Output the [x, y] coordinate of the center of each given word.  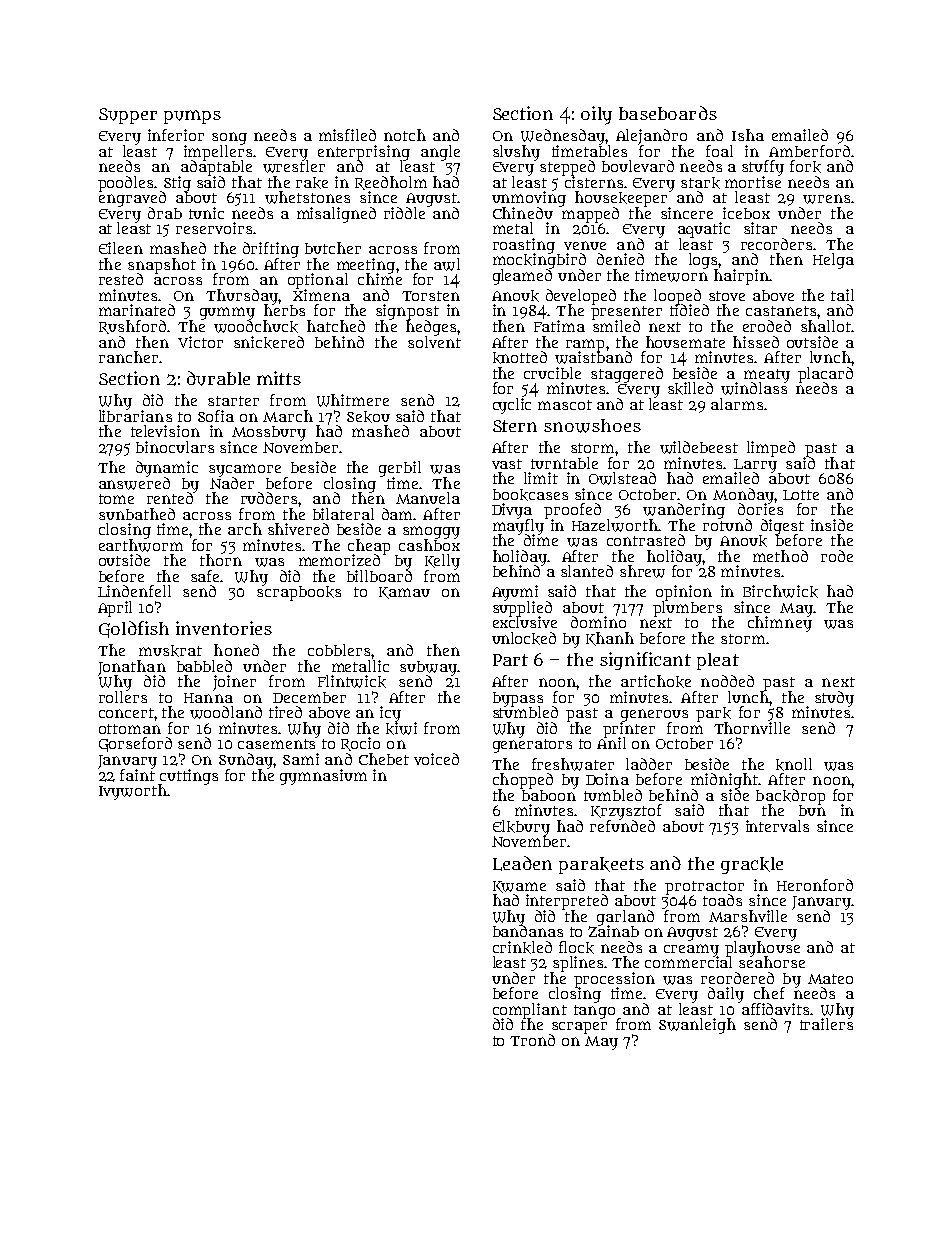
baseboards [668, 113]
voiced [436, 759]
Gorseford [135, 744]
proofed [572, 511]
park [713, 714]
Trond [532, 1040]
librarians [135, 416]
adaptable [216, 168]
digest [782, 526]
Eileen [121, 248]
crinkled [522, 947]
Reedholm [391, 183]
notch [405, 135]
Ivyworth [133, 792]
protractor [704, 887]
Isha [748, 135]
